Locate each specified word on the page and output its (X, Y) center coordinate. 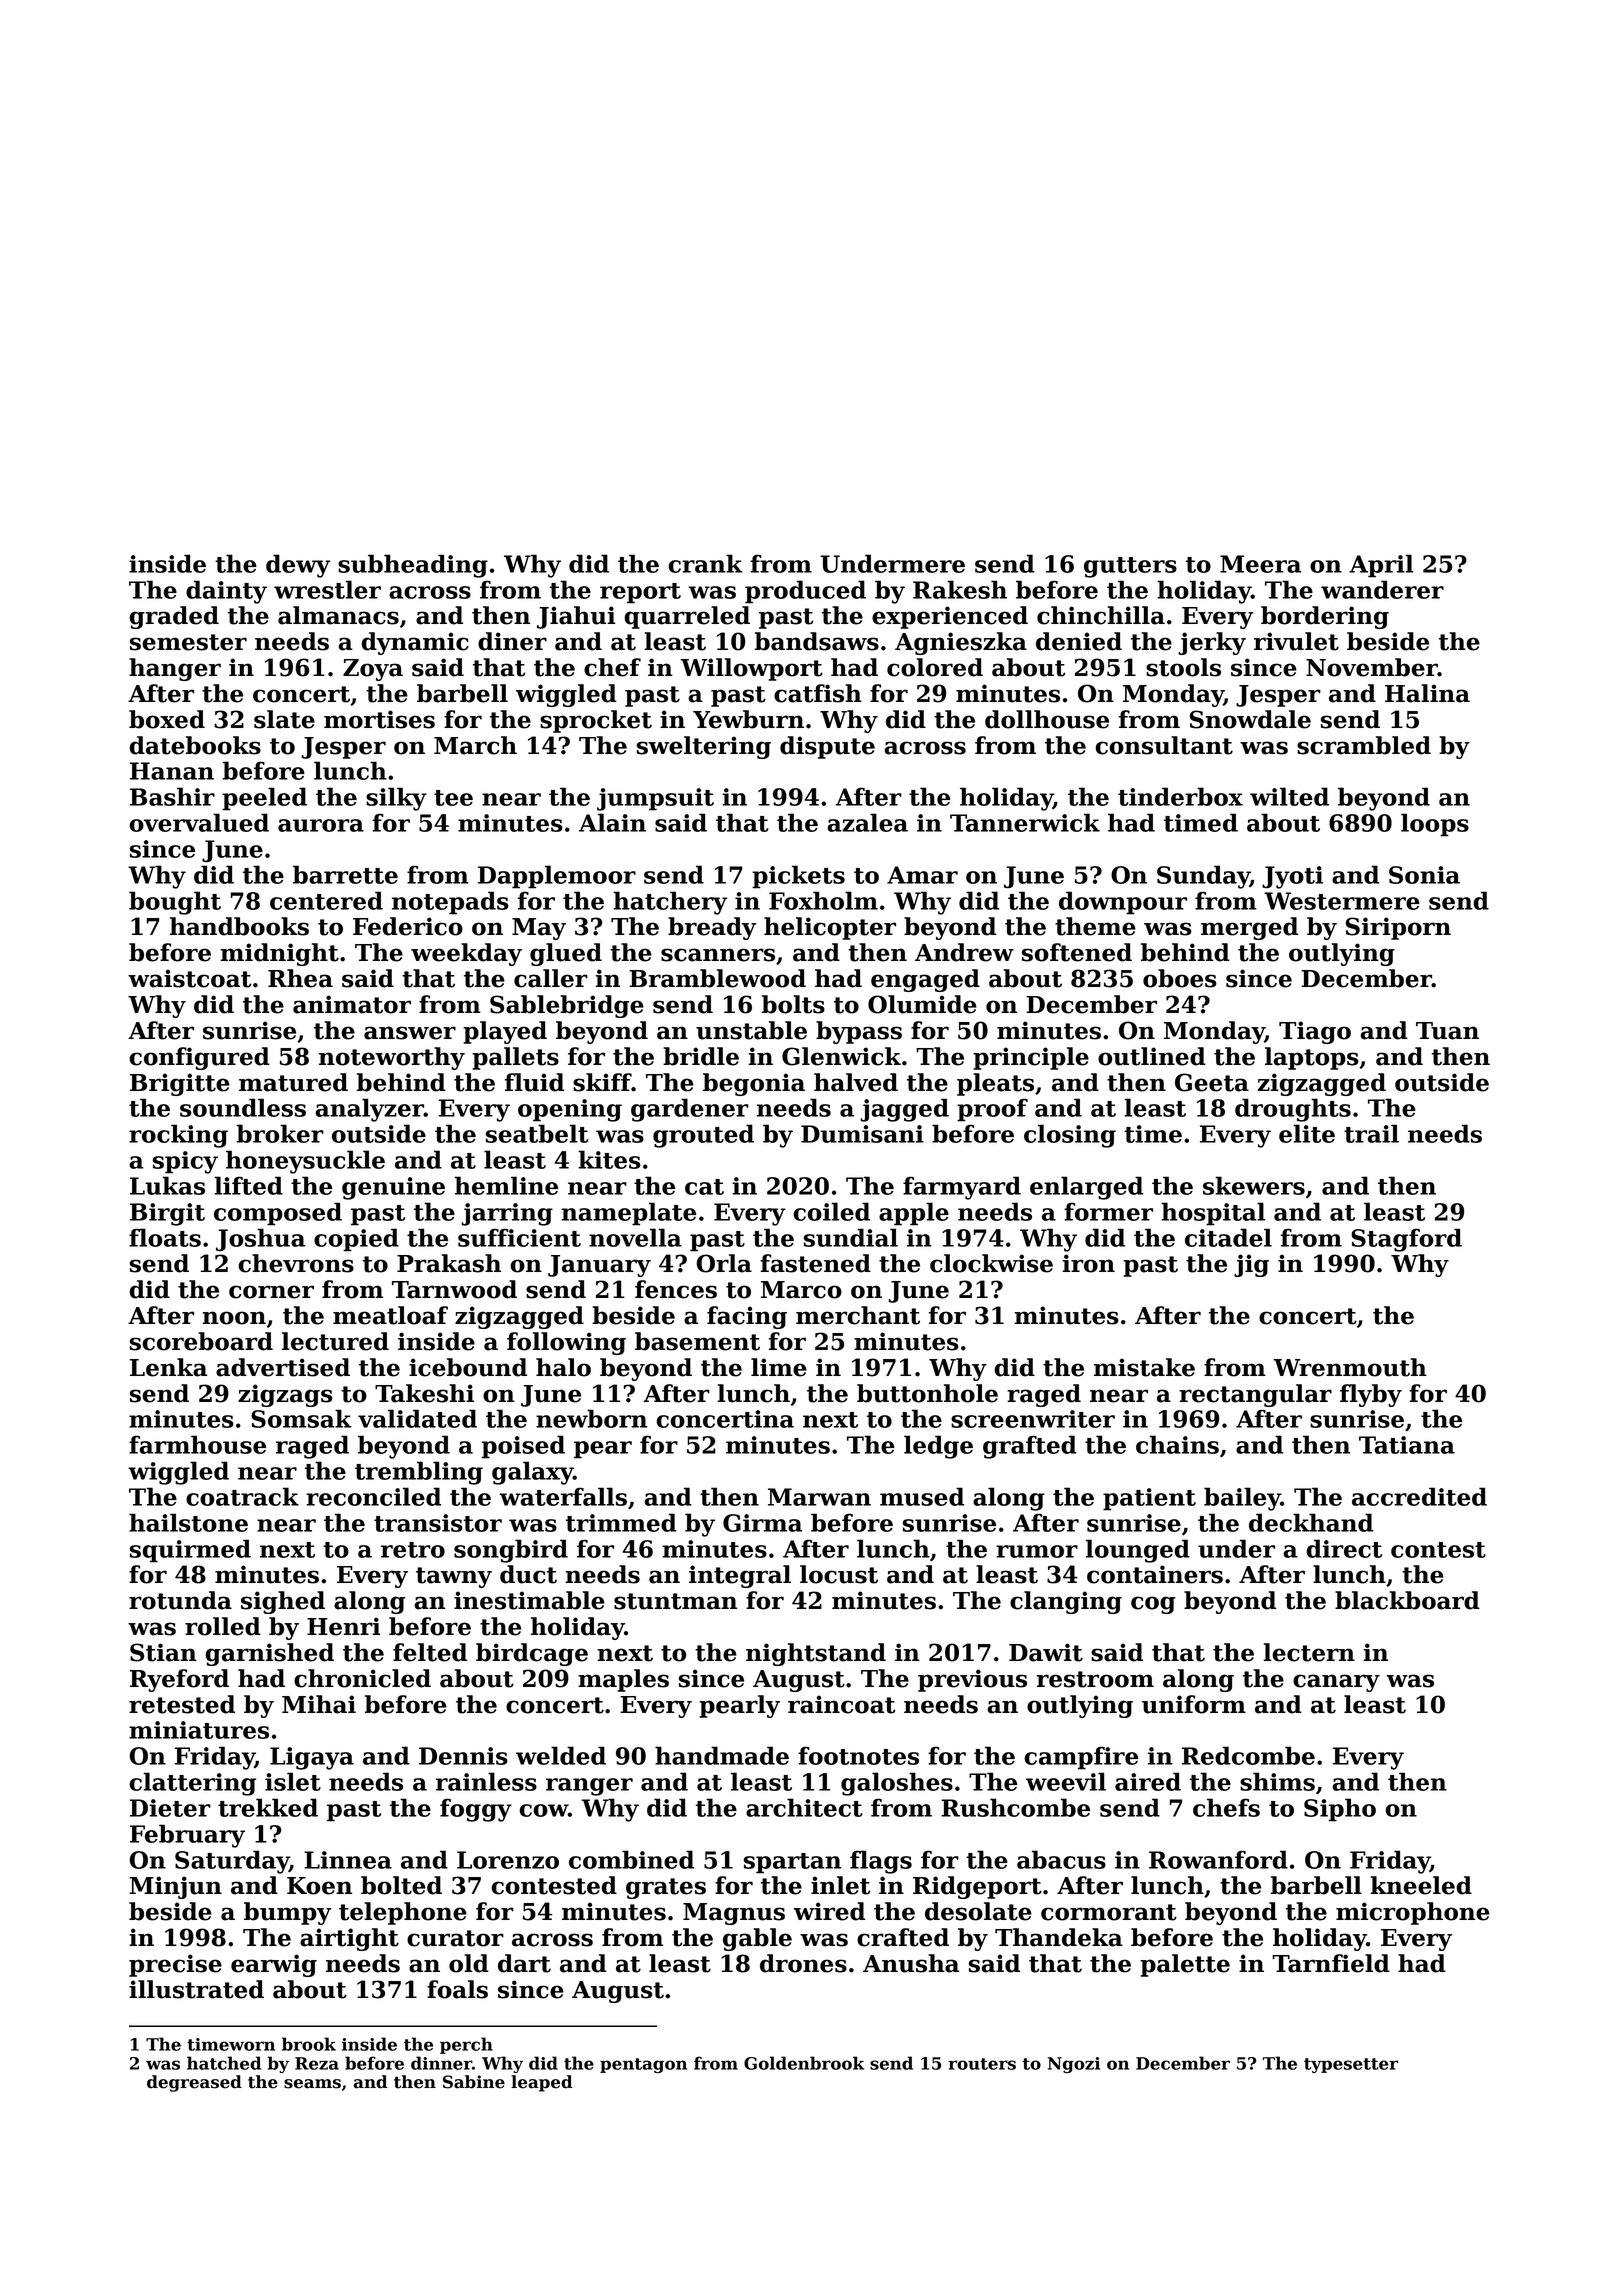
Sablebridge (567, 1006)
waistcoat (189, 978)
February (187, 1836)
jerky (1212, 643)
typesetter (1351, 2065)
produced (805, 592)
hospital (1213, 1214)
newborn (591, 1418)
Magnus (734, 1914)
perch (466, 2045)
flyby (1371, 1395)
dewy (298, 566)
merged (1249, 928)
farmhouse (197, 1444)
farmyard (962, 1188)
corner (271, 1292)
